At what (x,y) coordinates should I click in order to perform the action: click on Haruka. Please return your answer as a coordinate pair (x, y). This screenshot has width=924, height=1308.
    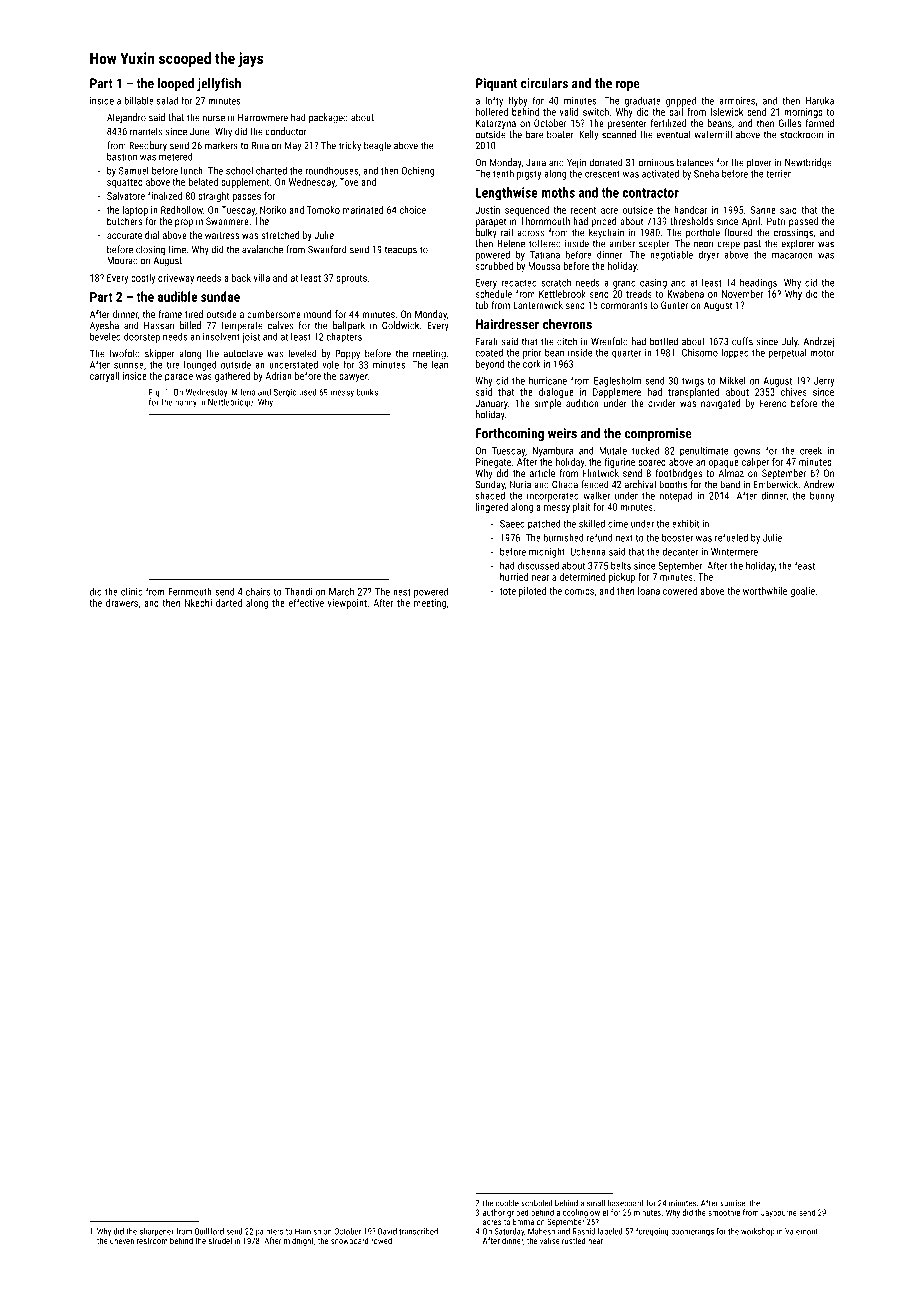
    Looking at the image, I should click on (820, 101).
